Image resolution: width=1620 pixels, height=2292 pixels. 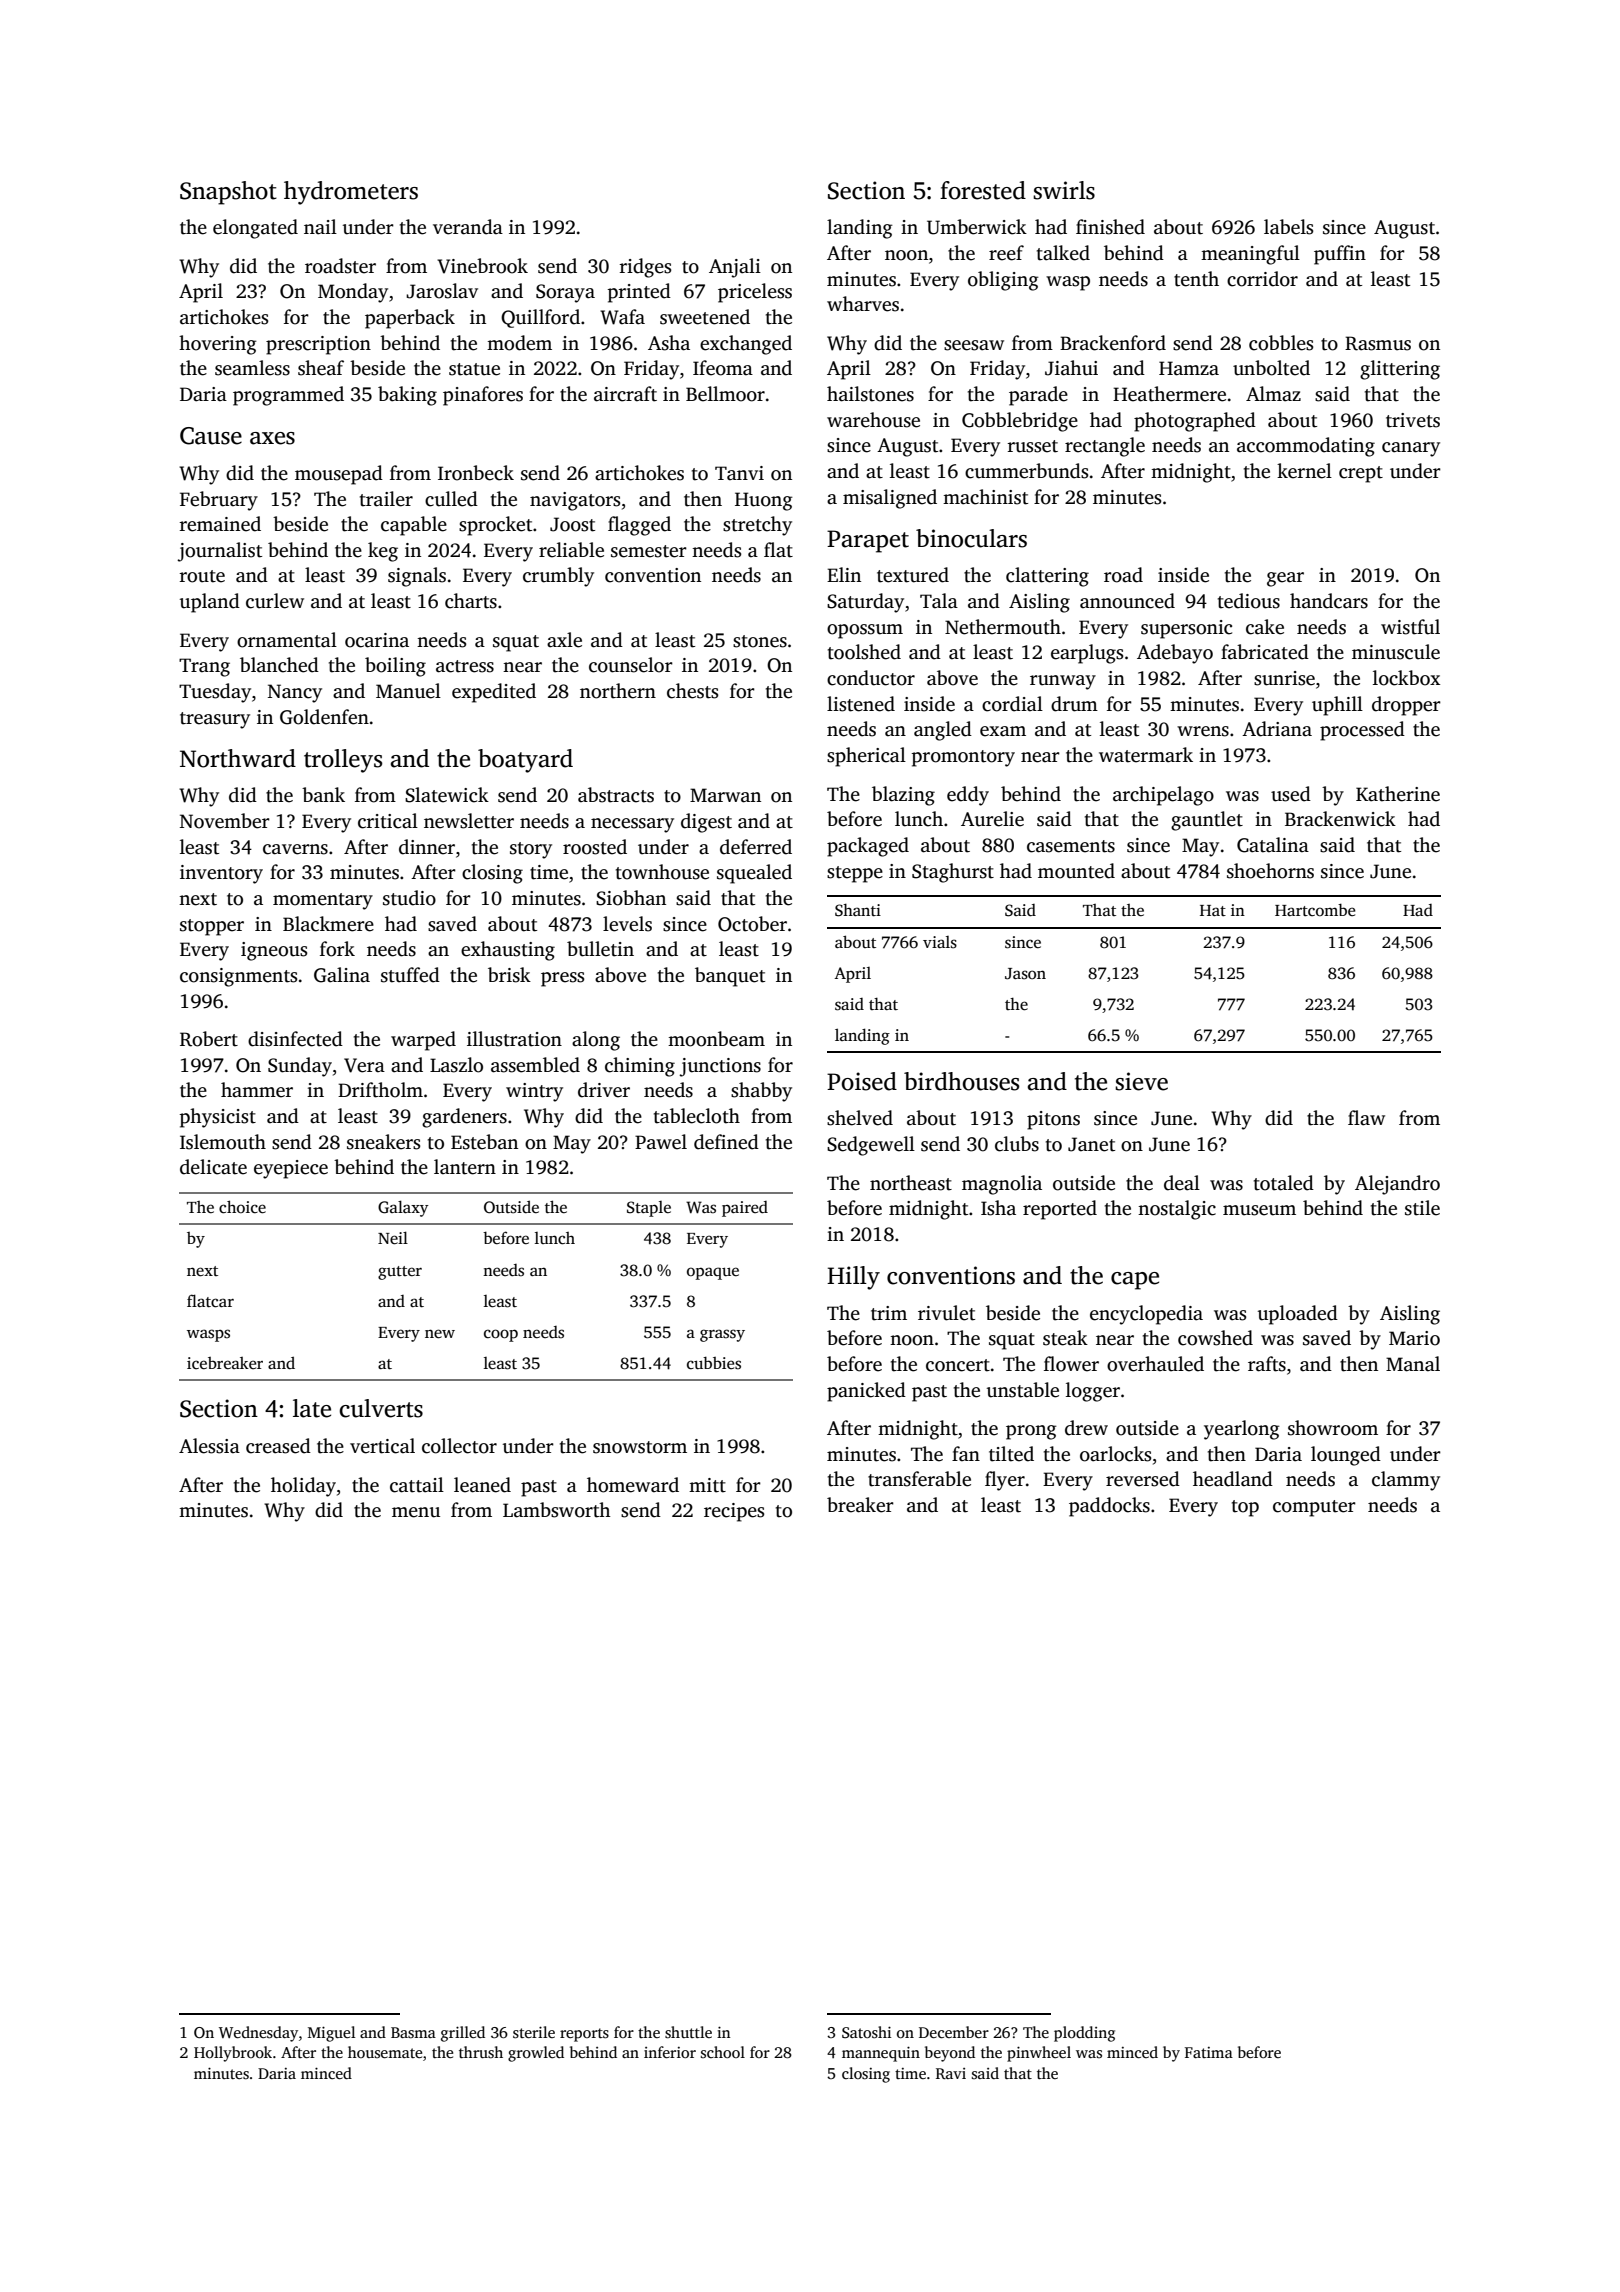 I want to click on Brackenwick, so click(x=1340, y=819).
